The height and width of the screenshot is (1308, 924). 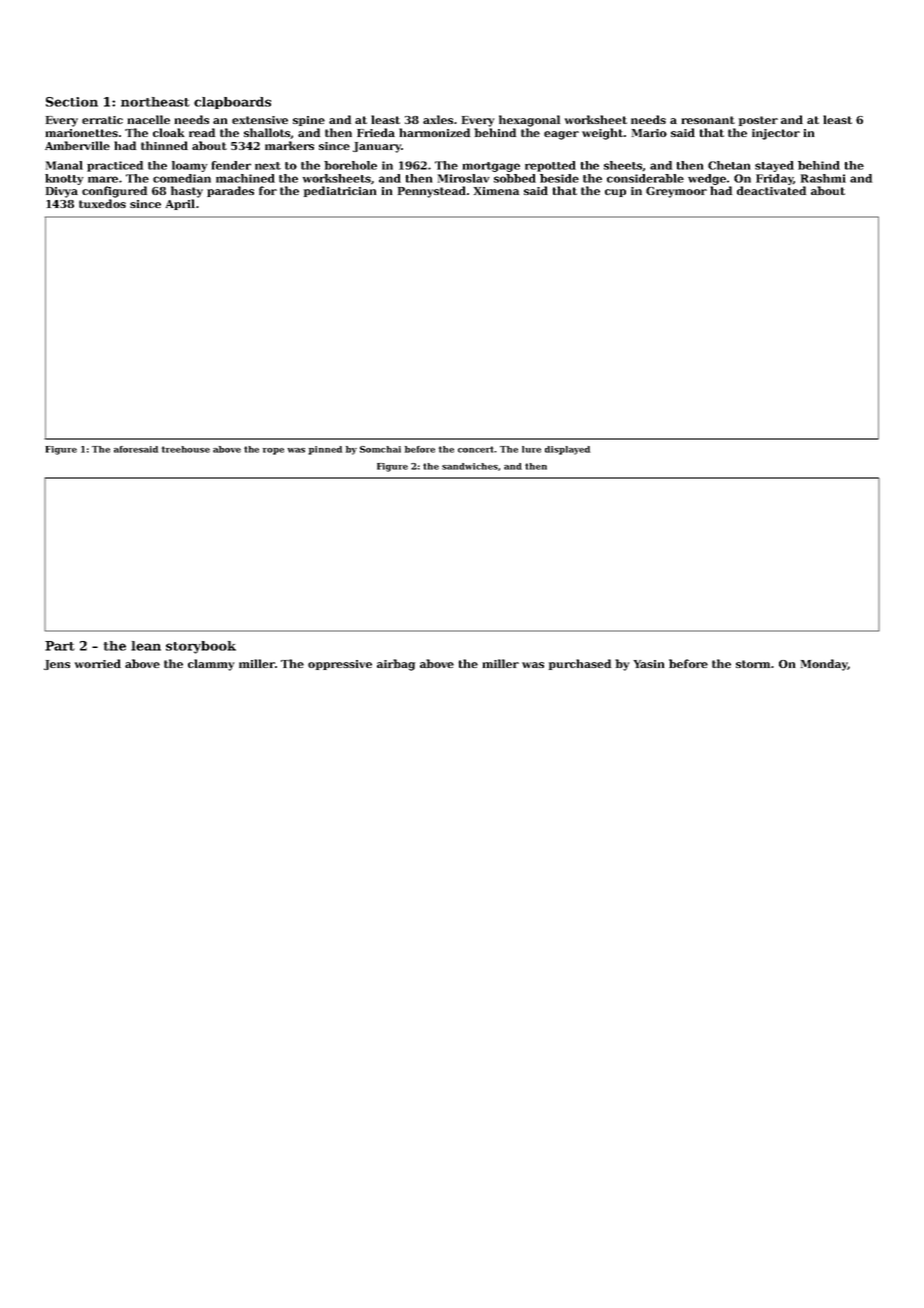 What do you see at coordinates (180, 204) in the screenshot?
I see `April` at bounding box center [180, 204].
